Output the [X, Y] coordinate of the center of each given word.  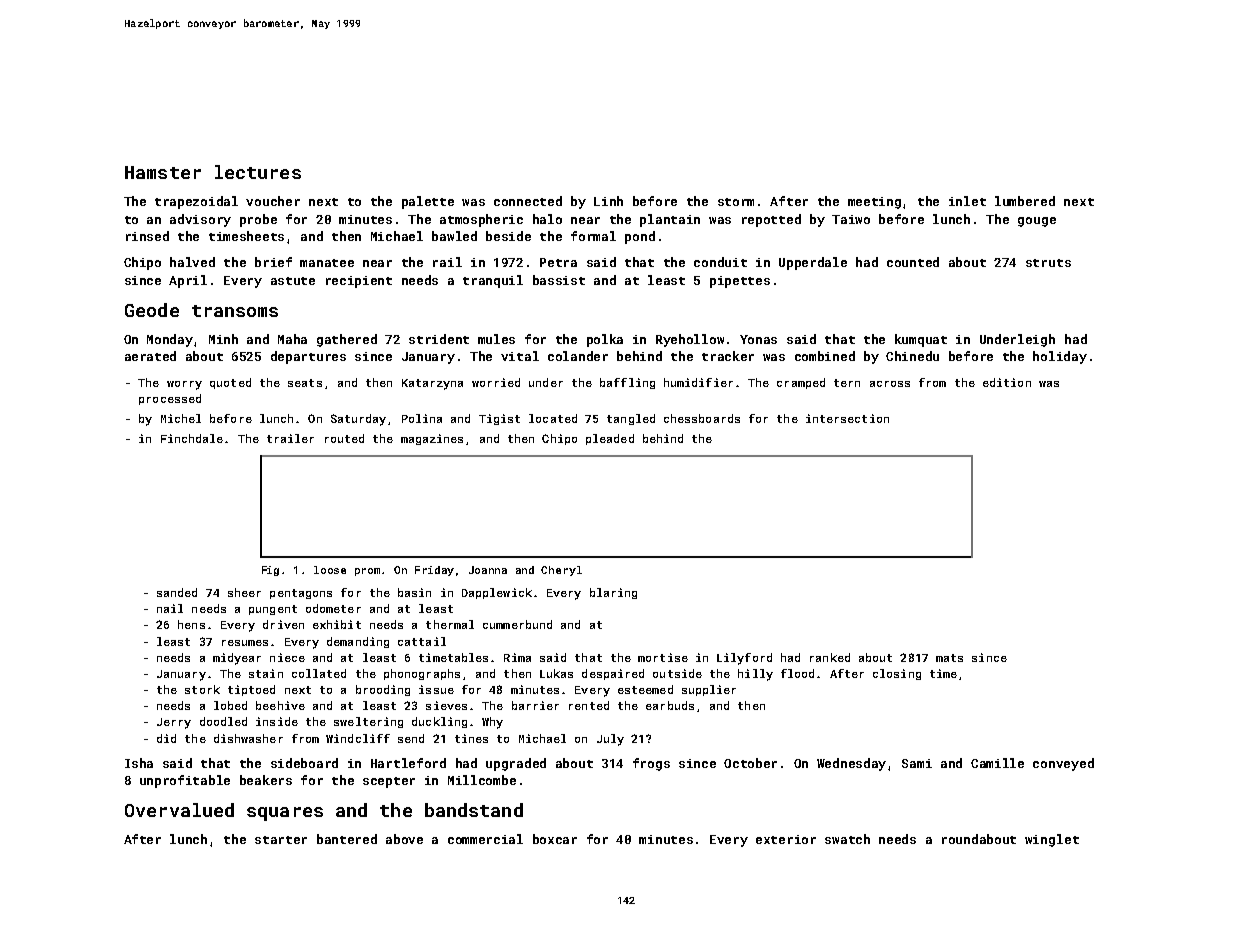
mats [949, 658]
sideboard [304, 763]
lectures [258, 172]
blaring [613, 593]
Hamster [163, 172]
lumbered [1025, 201]
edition [1007, 382]
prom [367, 572]
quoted [230, 383]
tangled [631, 419]
